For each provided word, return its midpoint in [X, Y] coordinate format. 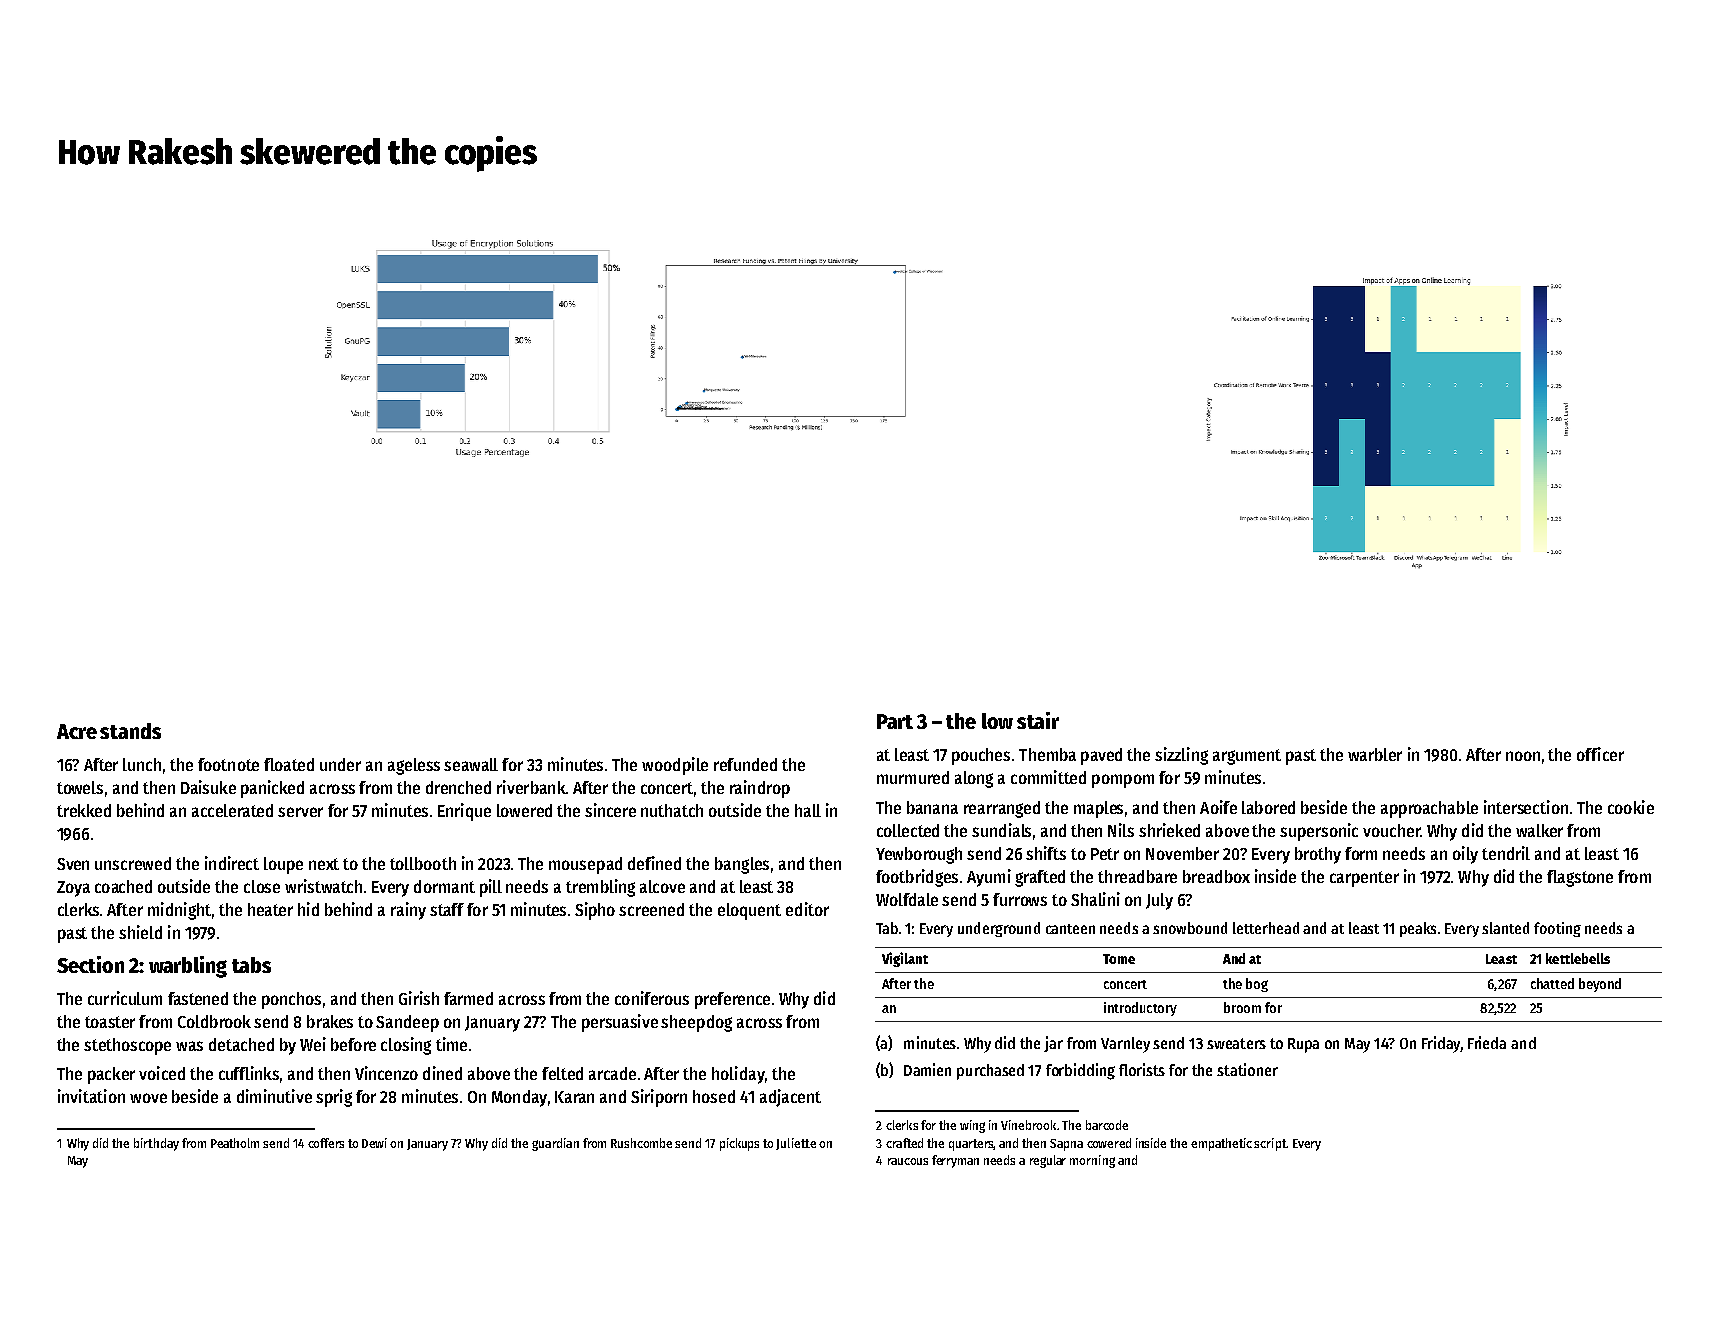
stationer [1247, 1069]
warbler [1375, 754]
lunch [142, 764]
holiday [738, 1075]
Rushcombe [641, 1143]
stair [1038, 720]
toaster [110, 1022]
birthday [156, 1144]
